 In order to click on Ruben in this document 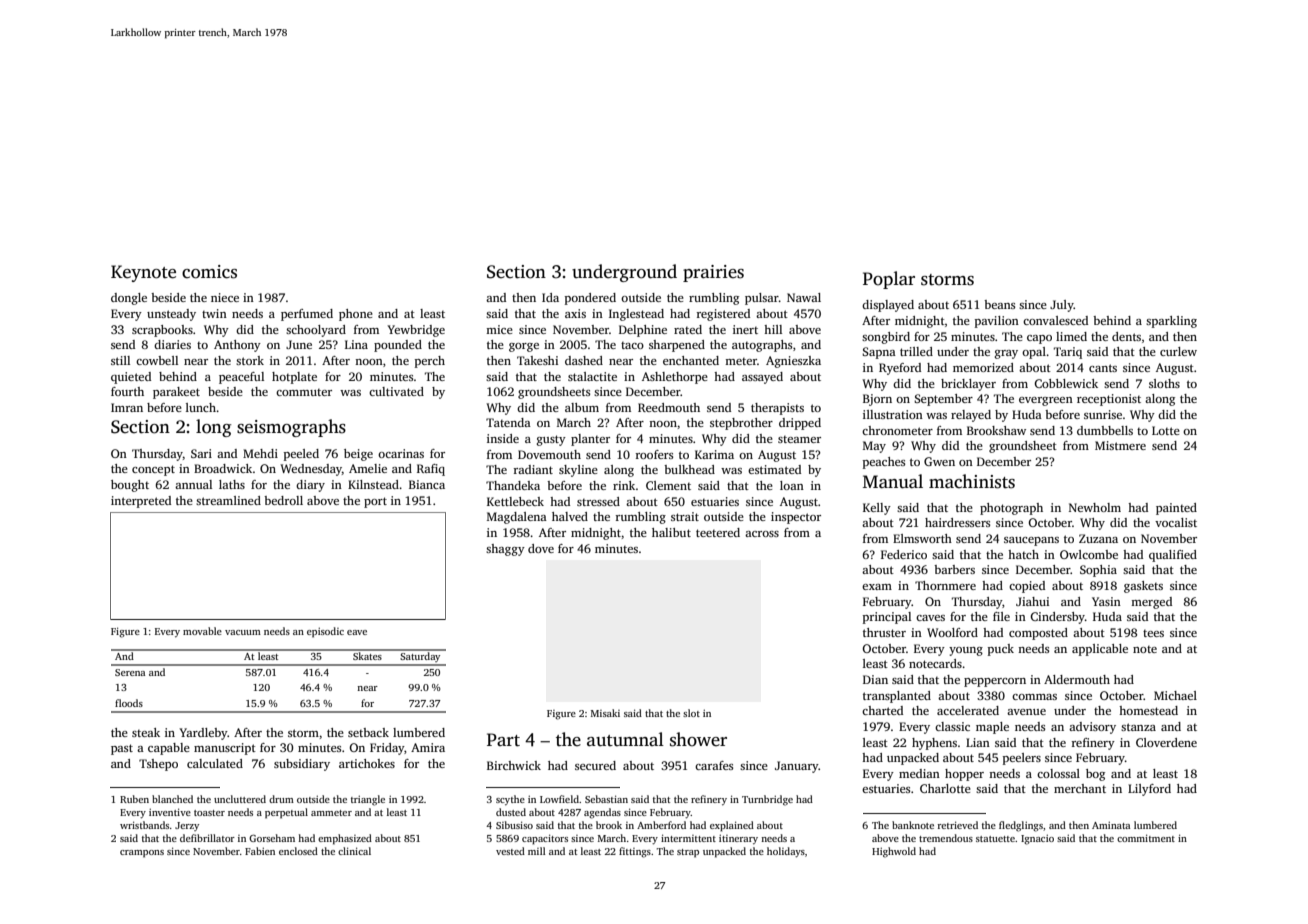, I will do `click(134, 799)`.
